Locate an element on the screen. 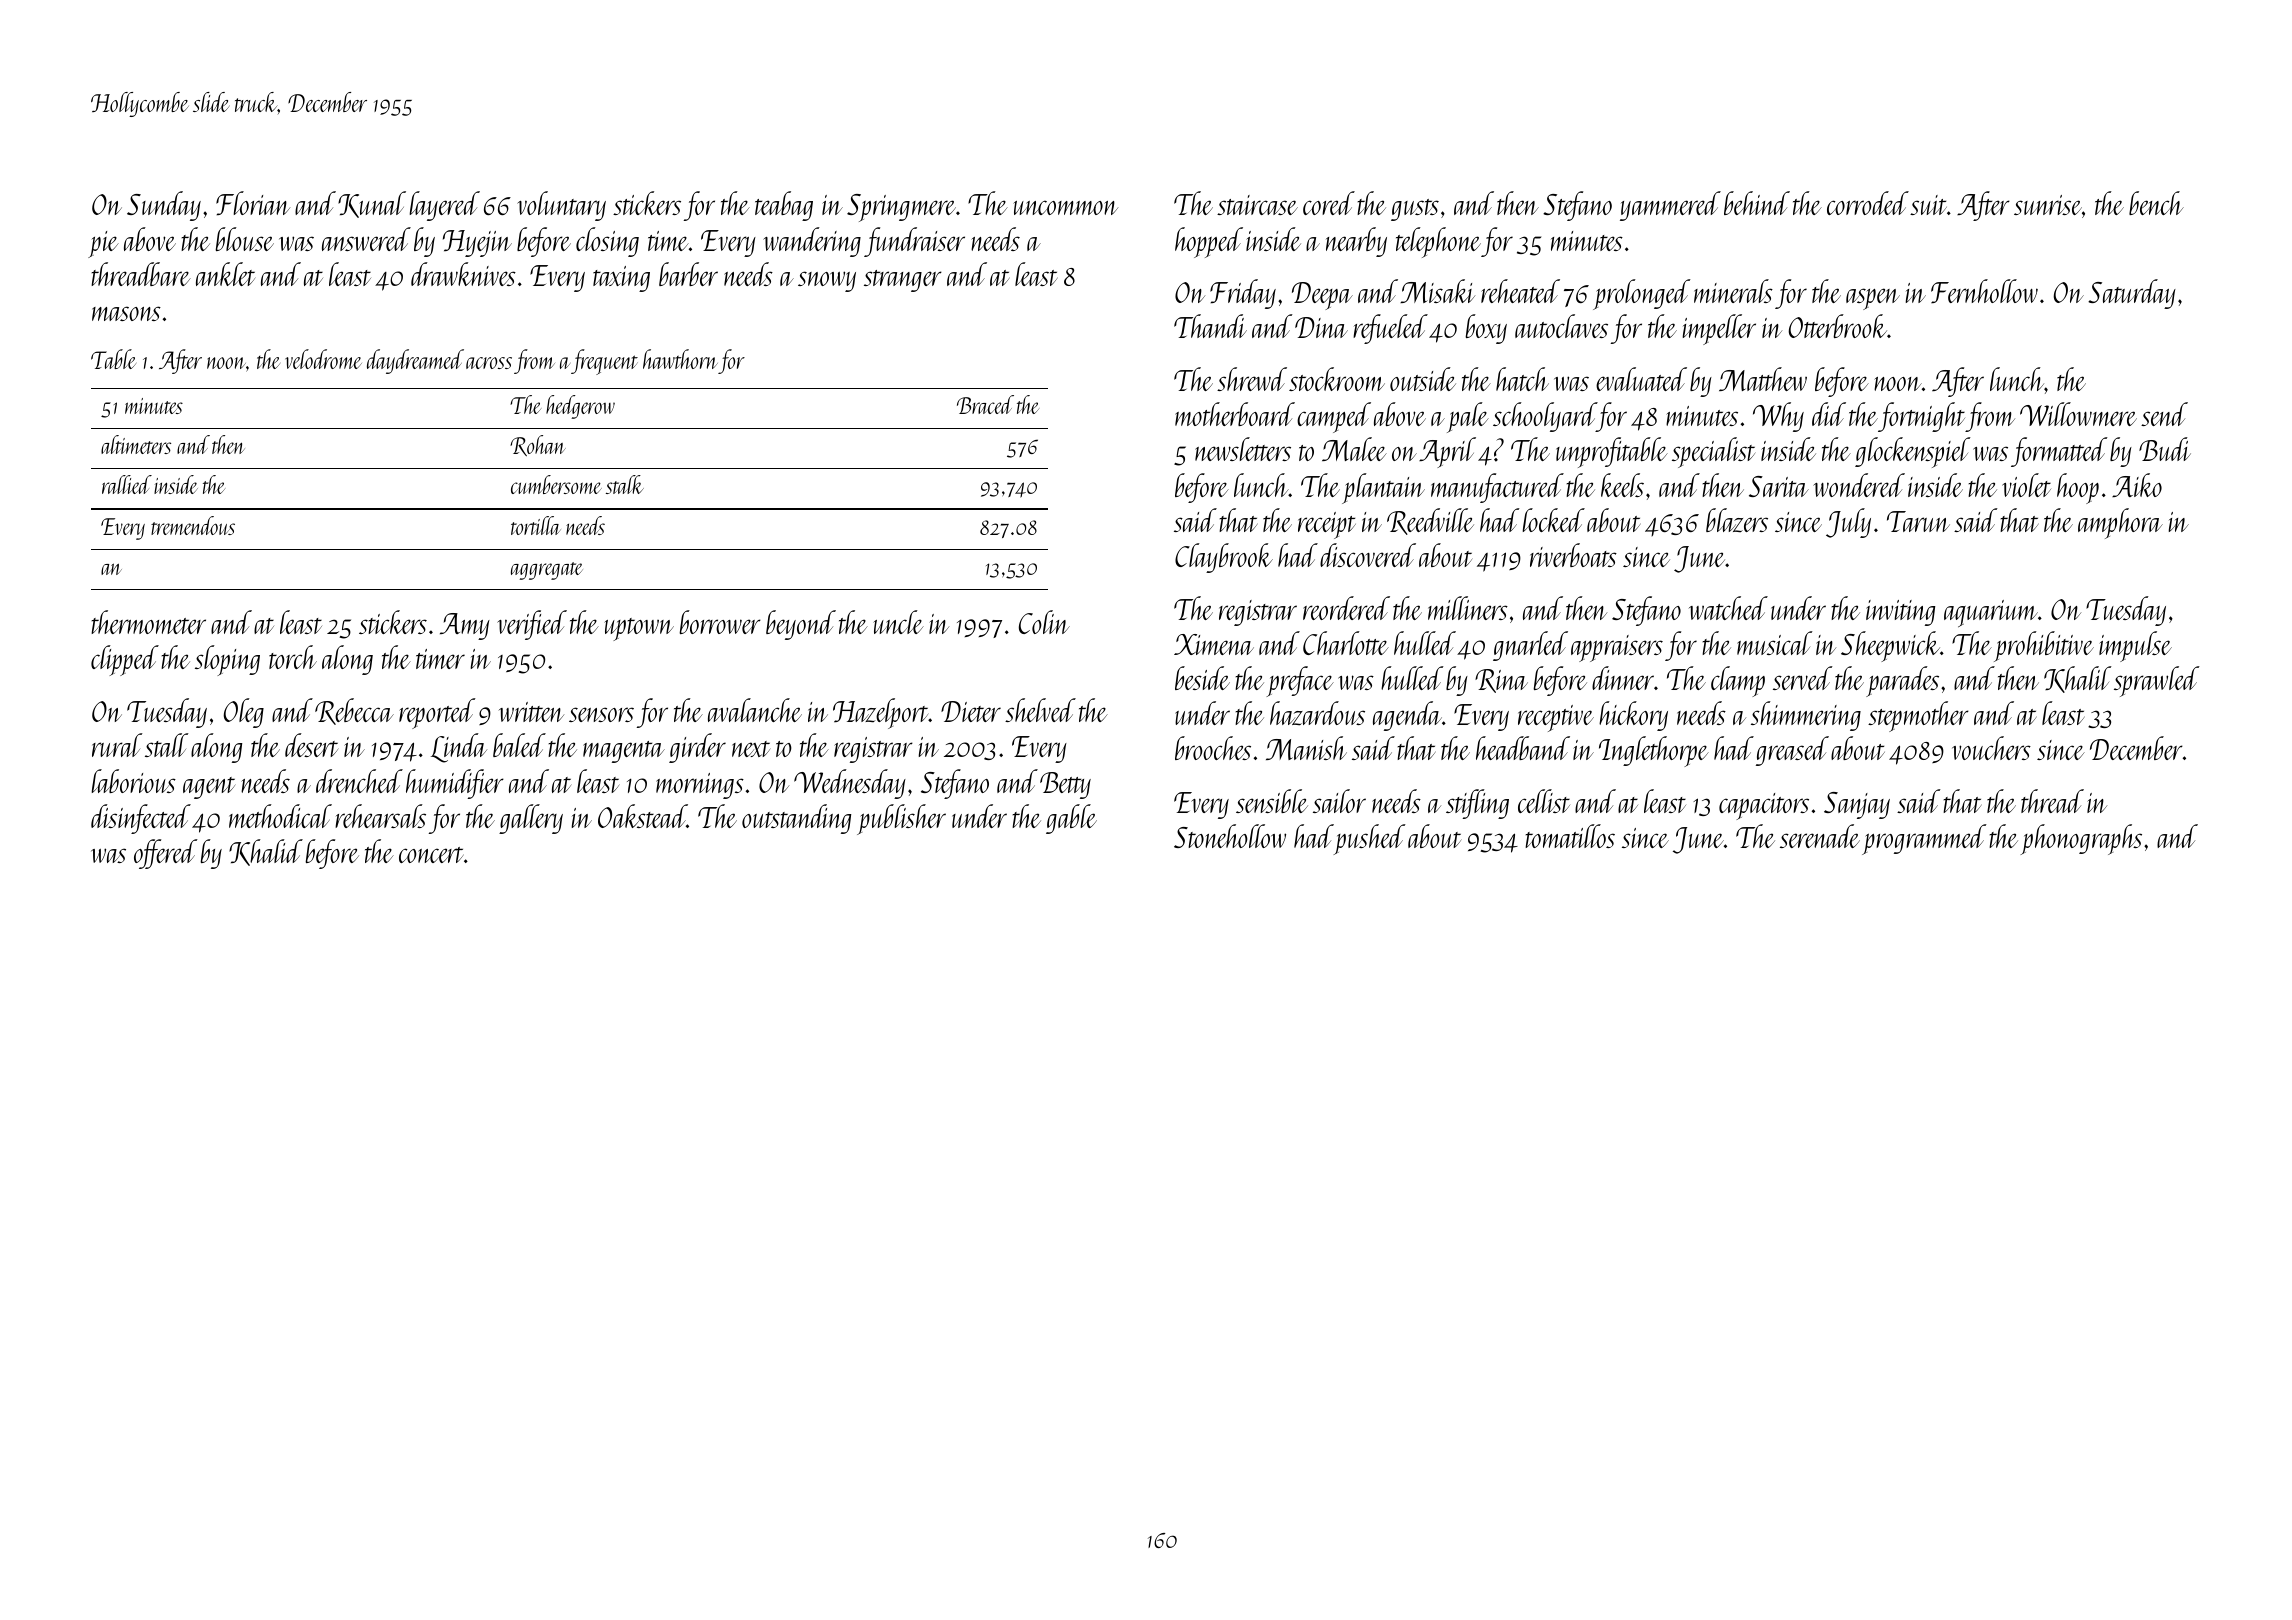 Image resolution: width=2292 pixels, height=1620 pixels. hedgerow is located at coordinates (580, 407).
